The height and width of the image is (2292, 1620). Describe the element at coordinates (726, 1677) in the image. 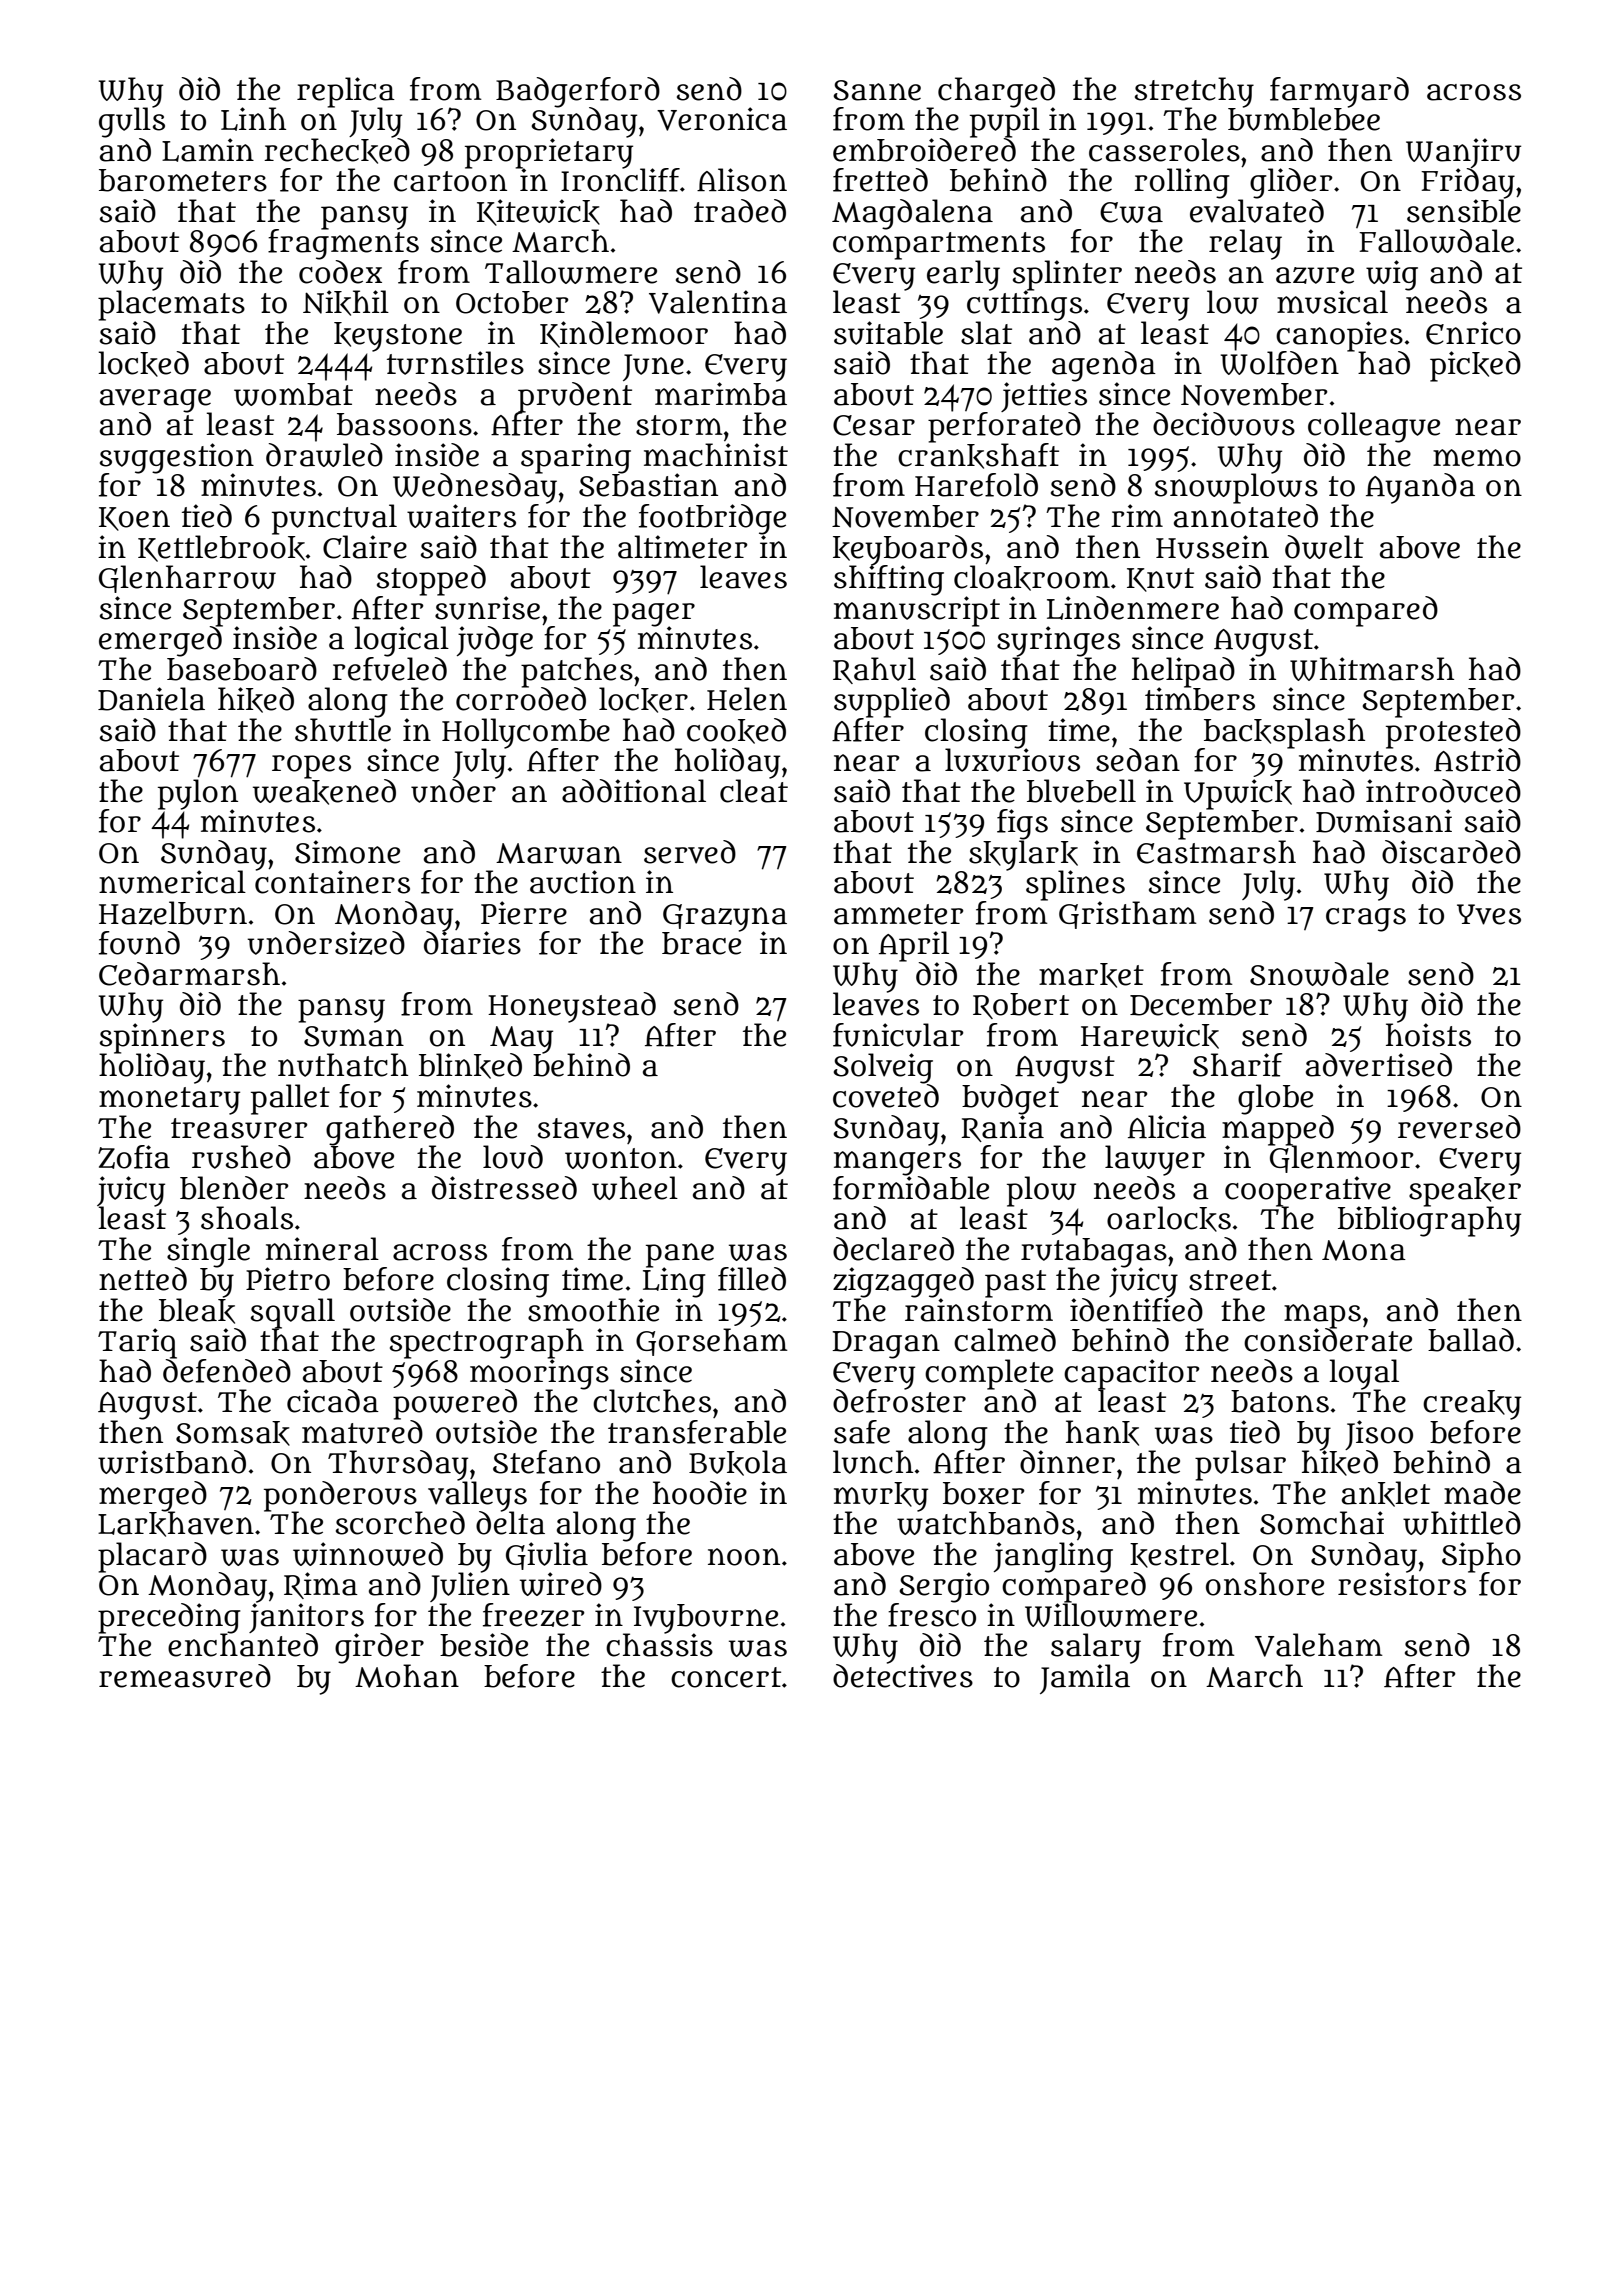

I see `concert` at that location.
